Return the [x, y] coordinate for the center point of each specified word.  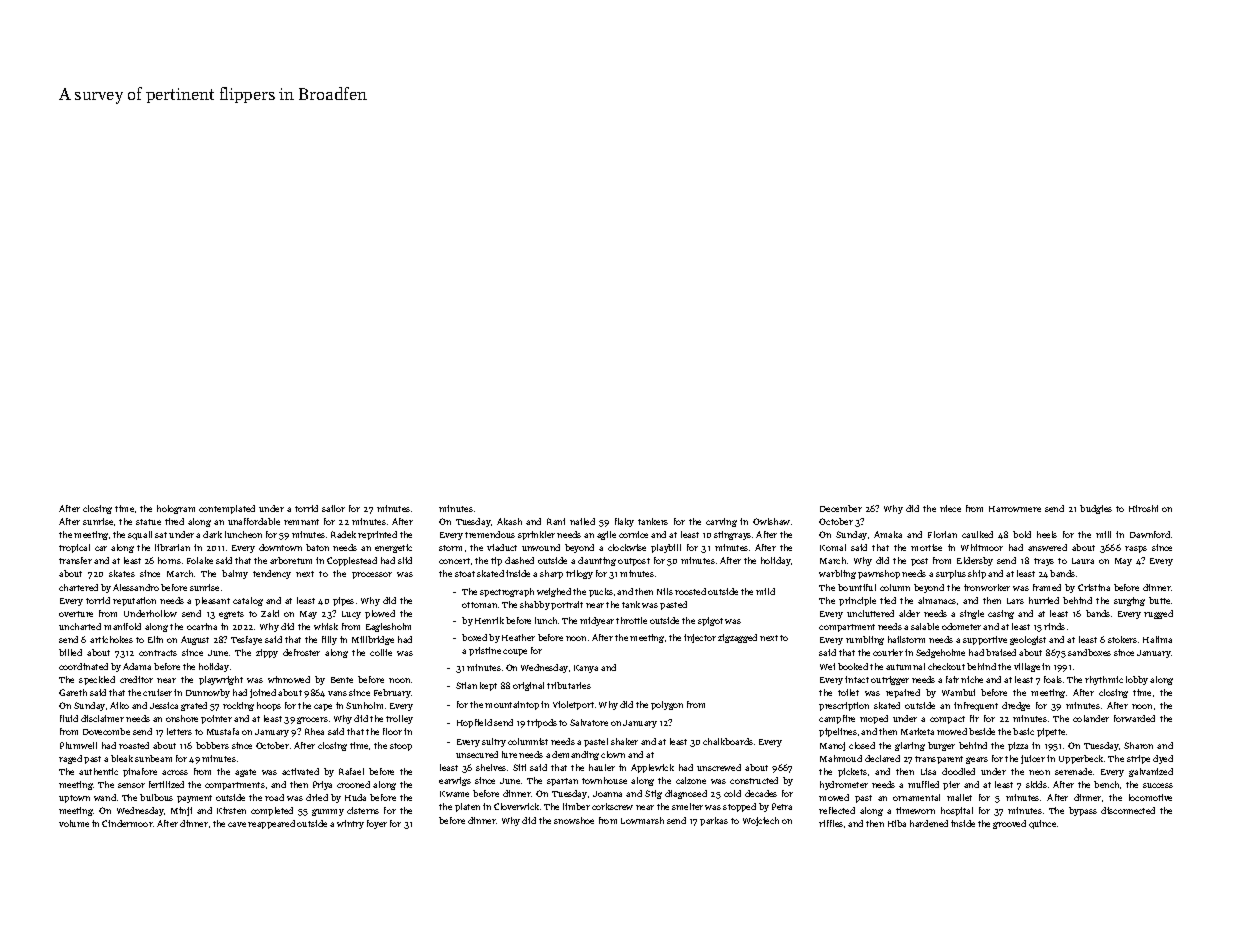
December [841, 508]
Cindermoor [127, 823]
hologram [176, 509]
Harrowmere [1015, 509]
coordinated [83, 666]
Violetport [573, 705]
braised [1001, 652]
